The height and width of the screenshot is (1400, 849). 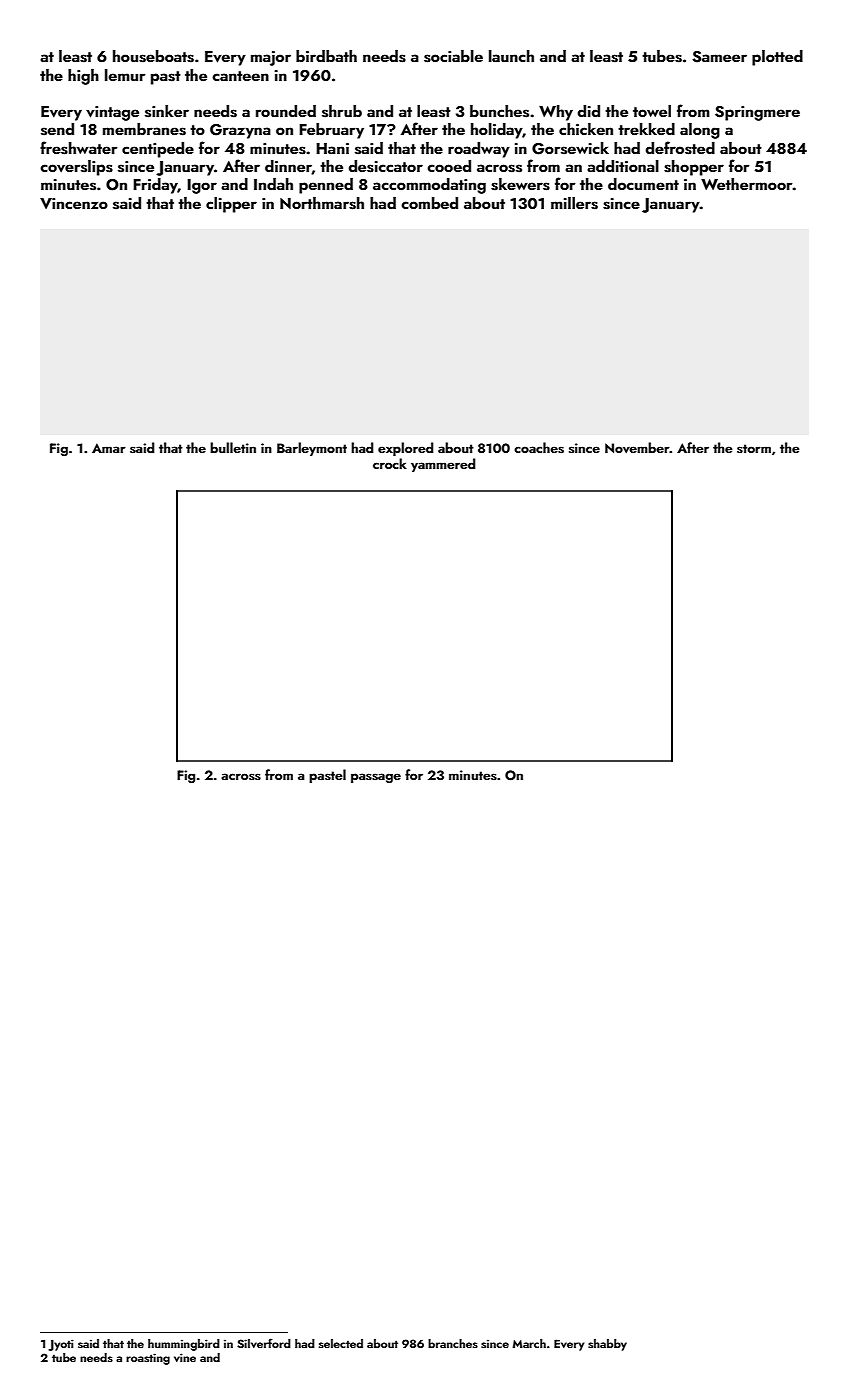 What do you see at coordinates (719, 57) in the screenshot?
I see `Sameer` at bounding box center [719, 57].
